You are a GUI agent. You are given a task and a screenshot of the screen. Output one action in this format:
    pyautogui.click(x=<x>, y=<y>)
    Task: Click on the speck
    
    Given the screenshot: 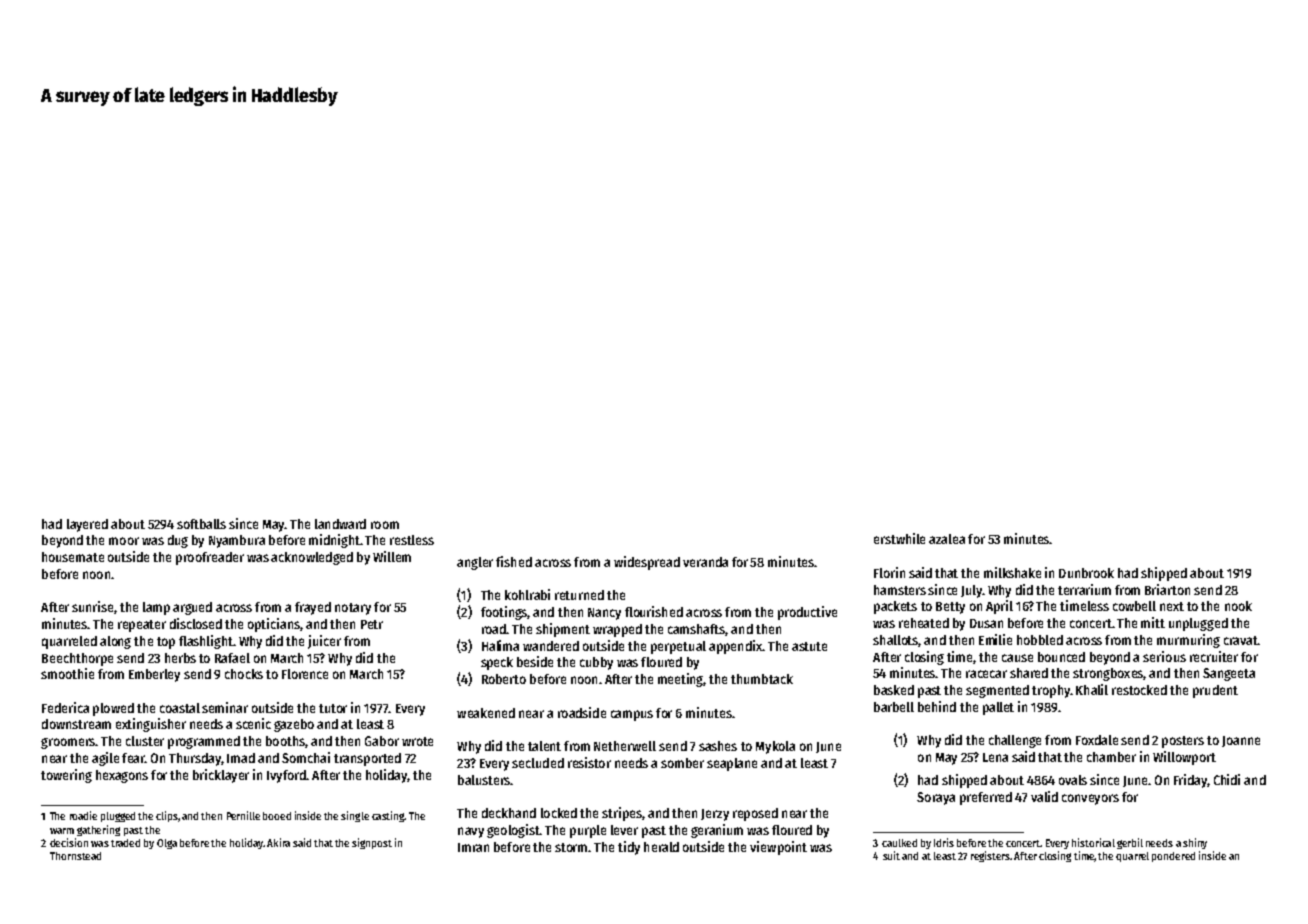 What is the action you would take?
    pyautogui.click(x=497, y=663)
